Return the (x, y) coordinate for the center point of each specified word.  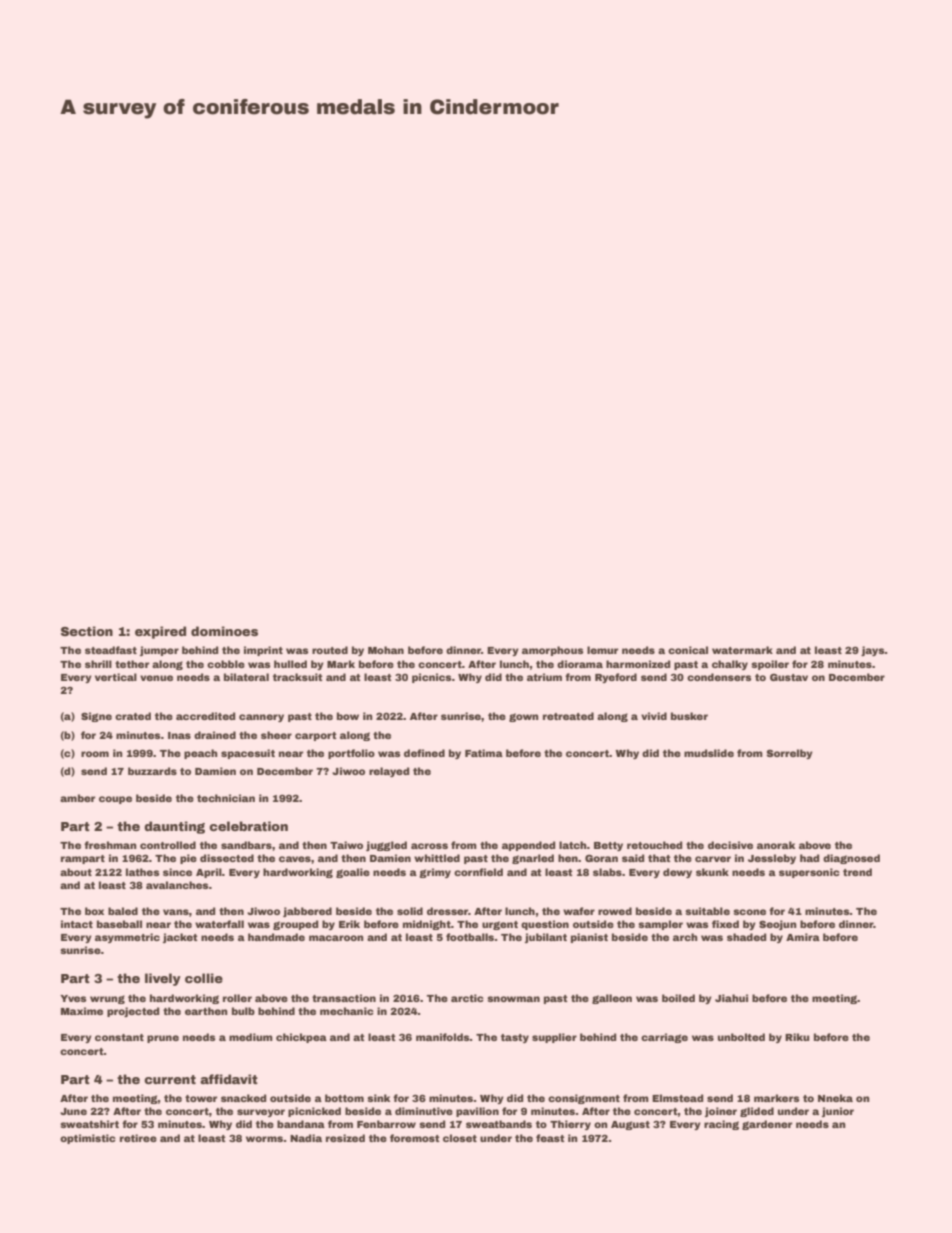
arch (685, 937)
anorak (776, 845)
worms (264, 1139)
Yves (73, 998)
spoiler (770, 665)
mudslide (709, 753)
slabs (607, 872)
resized (345, 1138)
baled (123, 911)
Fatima (484, 753)
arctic (467, 998)
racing (721, 1125)
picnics (432, 678)
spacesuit (248, 754)
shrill (98, 664)
